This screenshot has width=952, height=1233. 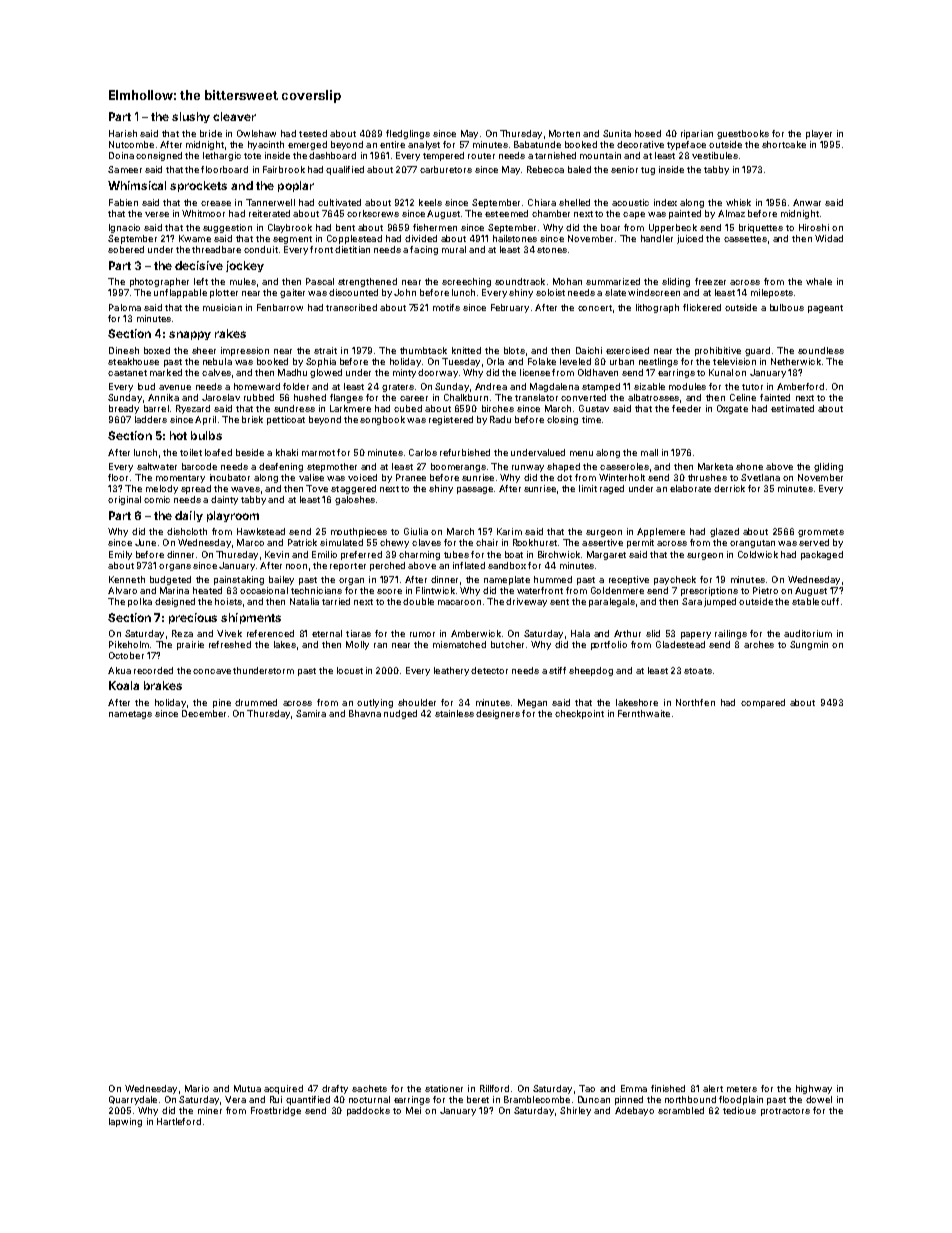 What do you see at coordinates (742, 1089) in the screenshot?
I see `meters` at bounding box center [742, 1089].
